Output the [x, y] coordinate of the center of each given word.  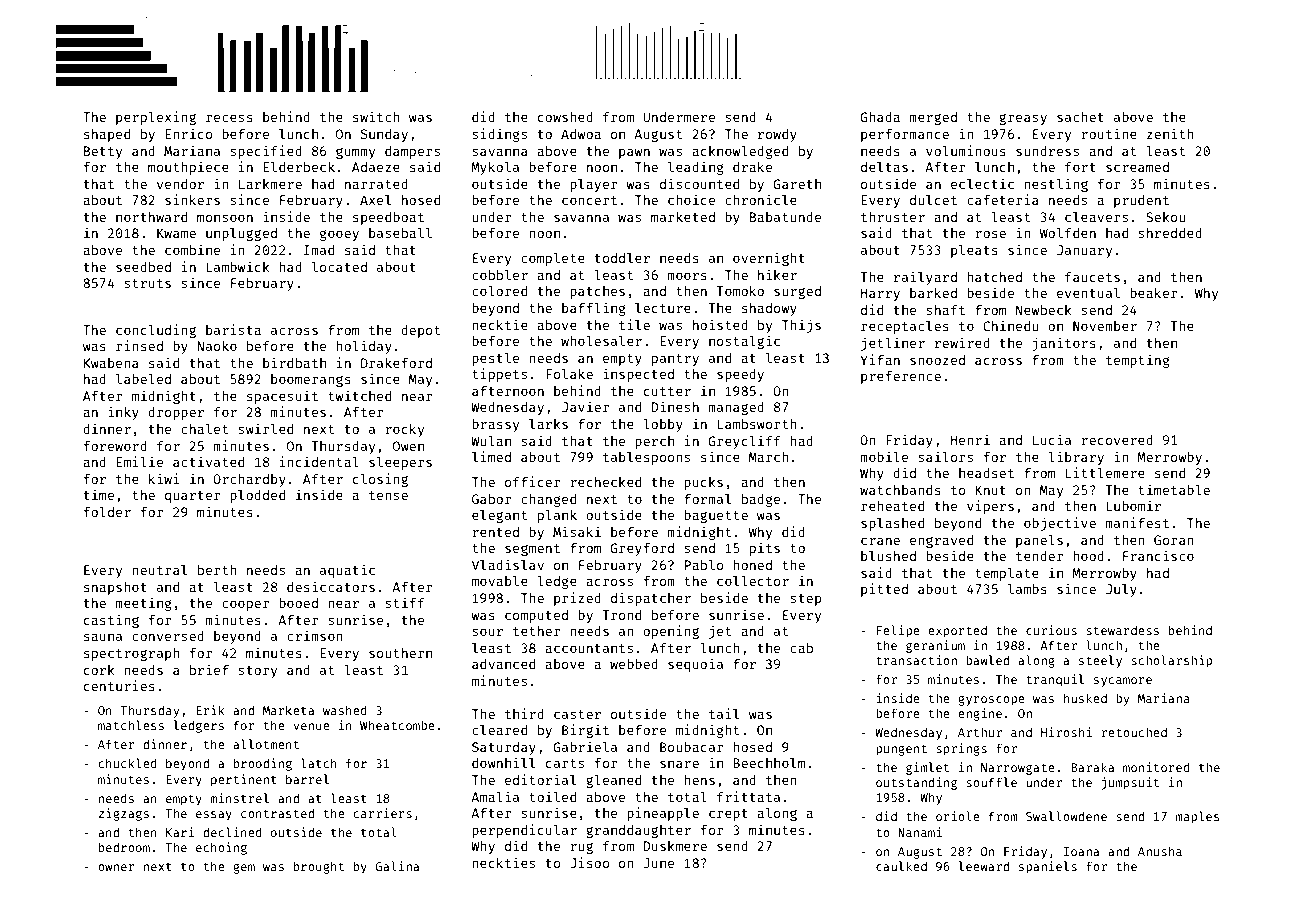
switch [376, 116]
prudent [1141, 201]
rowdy [777, 135]
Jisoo [589, 862]
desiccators [331, 586]
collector [753, 580]
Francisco [1158, 555]
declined [232, 832]
